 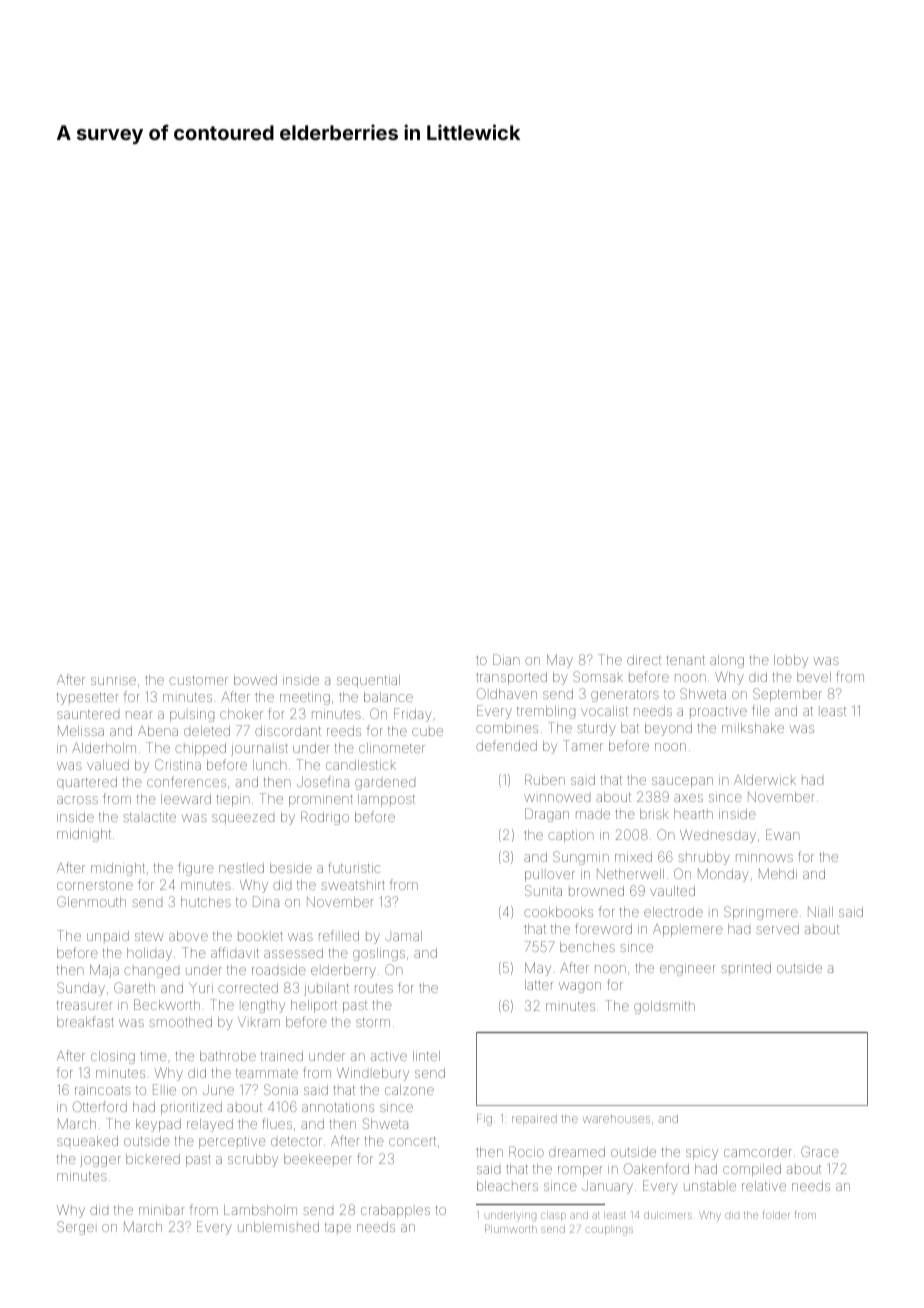 I want to click on Abena, so click(x=158, y=731).
